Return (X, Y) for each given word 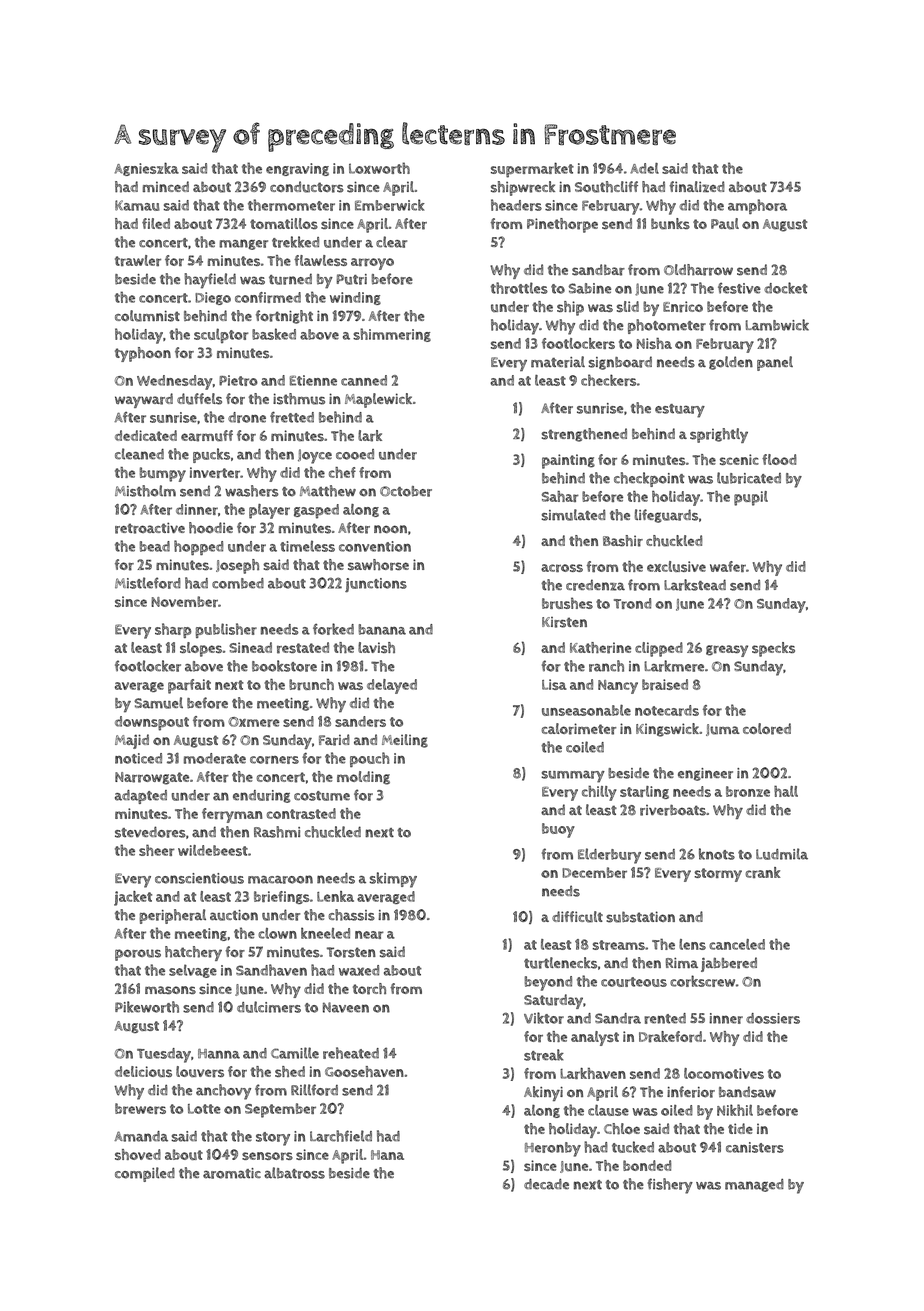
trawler (138, 260)
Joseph (237, 566)
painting (568, 461)
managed (754, 1185)
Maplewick (378, 400)
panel (775, 363)
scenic (739, 459)
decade (546, 1184)
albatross (294, 1173)
